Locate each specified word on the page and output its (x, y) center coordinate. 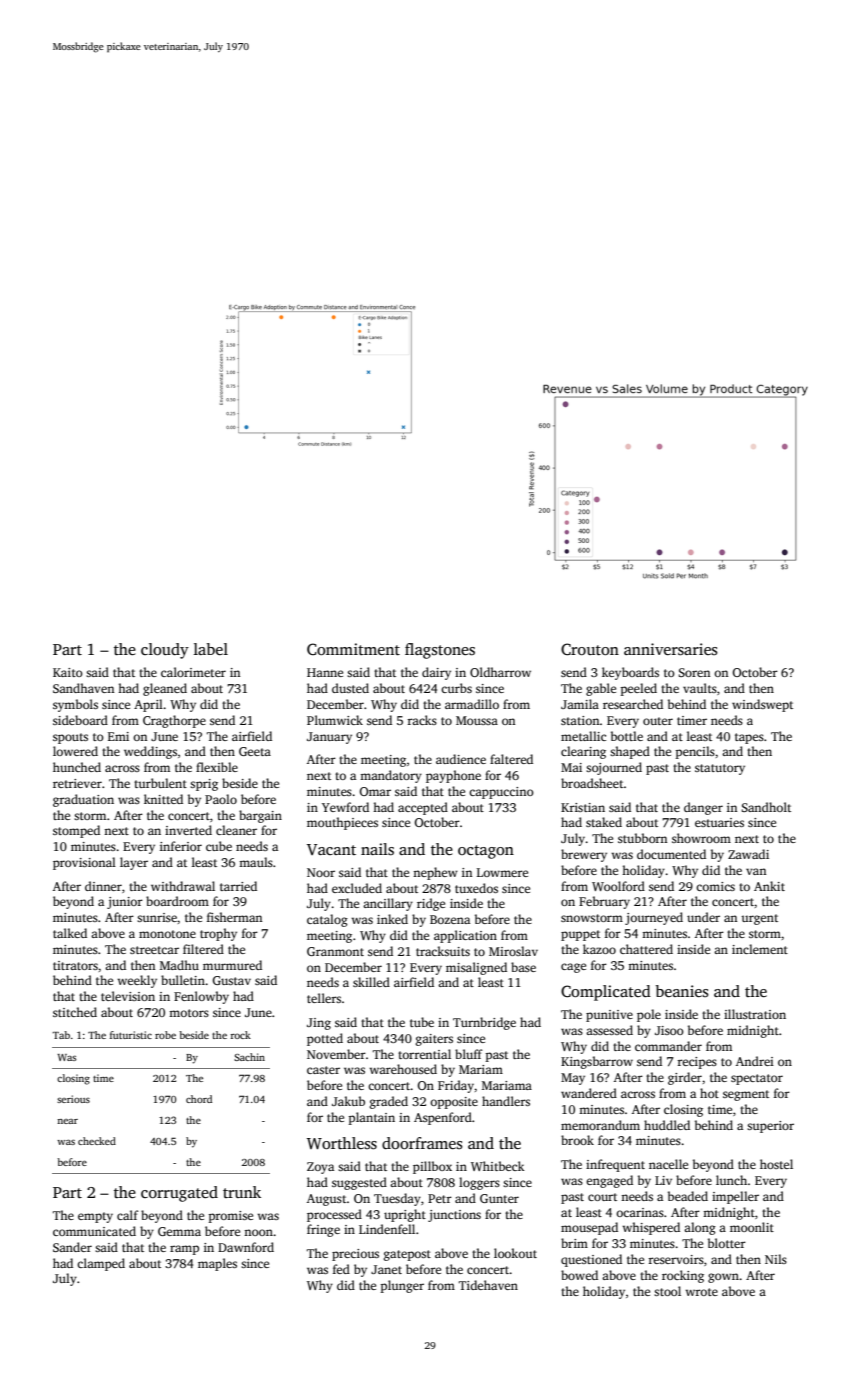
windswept (762, 705)
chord (199, 1099)
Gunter (499, 1198)
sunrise (157, 917)
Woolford (618, 886)
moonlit (752, 1227)
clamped (101, 1264)
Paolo (221, 799)
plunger (402, 1286)
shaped (630, 752)
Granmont (335, 951)
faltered (511, 759)
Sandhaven (83, 688)
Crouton (590, 649)
